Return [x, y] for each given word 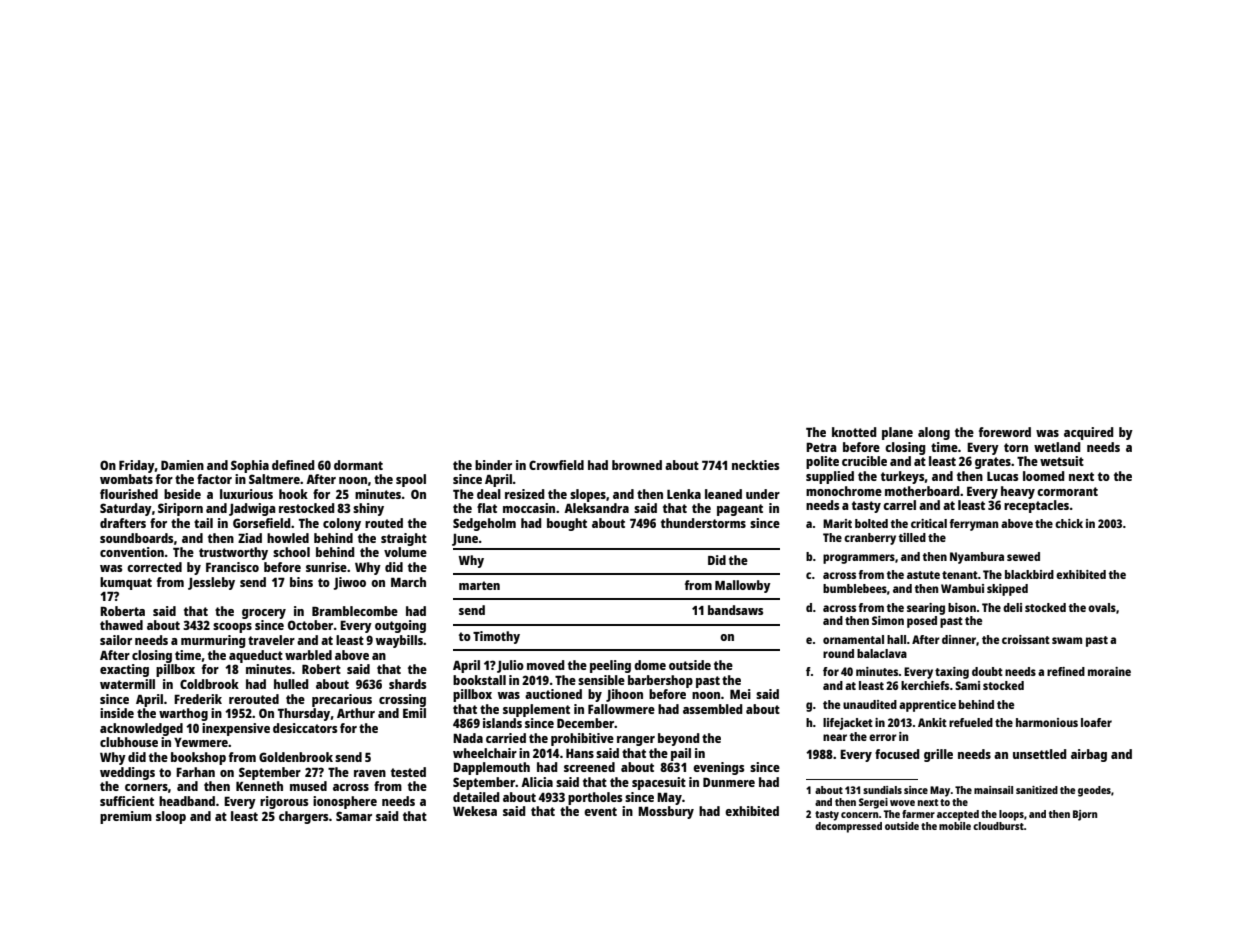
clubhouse [129, 742]
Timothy [496, 637]
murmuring [213, 641]
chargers [303, 817]
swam [1067, 640]
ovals [1102, 607]
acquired [1089, 433]
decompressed [848, 827]
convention [132, 552]
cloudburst [998, 826]
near [835, 737]
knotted [854, 432]
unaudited [870, 704]
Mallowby [743, 586]
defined [293, 465]
